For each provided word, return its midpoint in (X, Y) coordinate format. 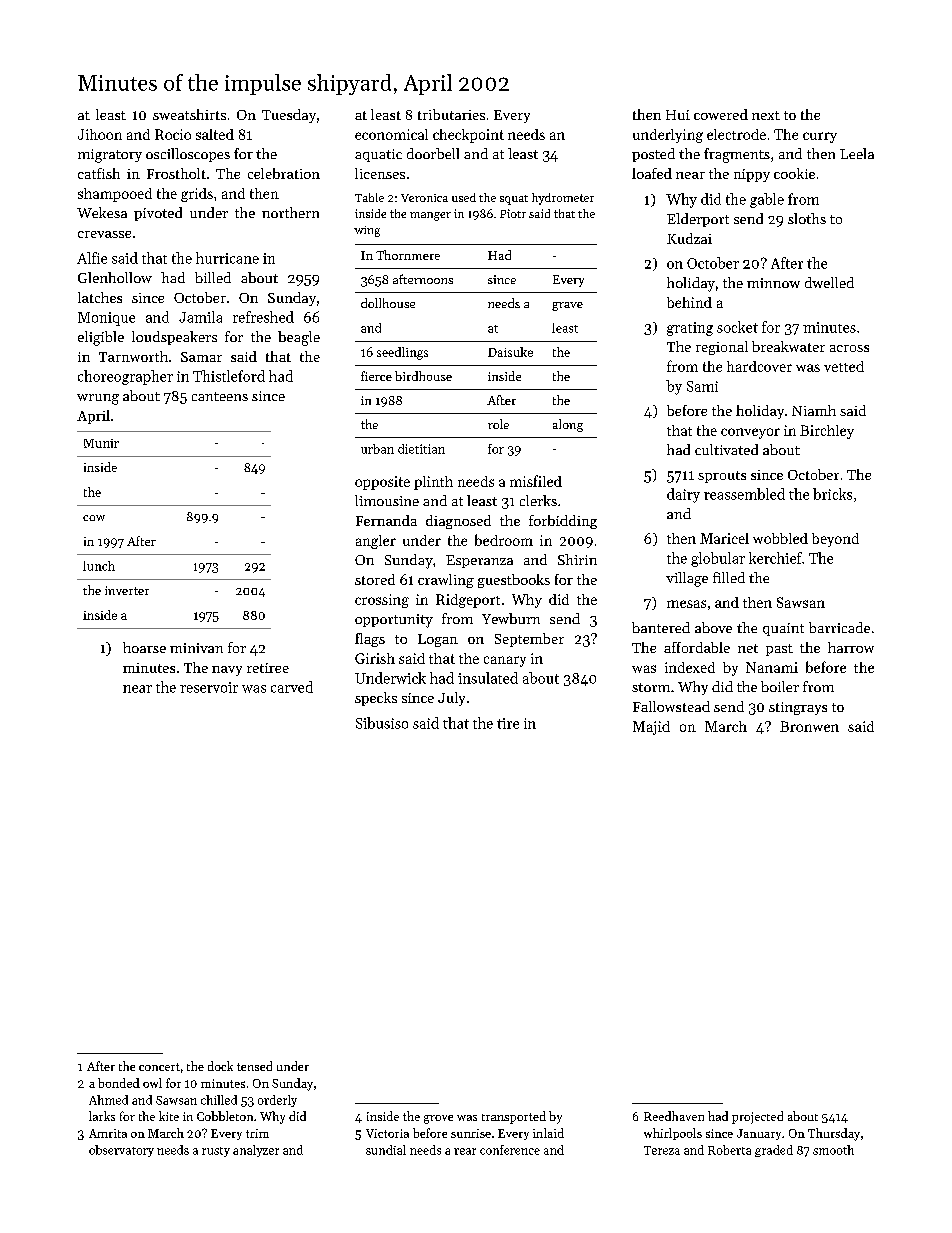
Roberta (729, 1150)
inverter (127, 590)
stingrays (798, 708)
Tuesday (289, 116)
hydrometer (563, 199)
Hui (678, 115)
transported (514, 1117)
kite (169, 1116)
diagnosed (458, 522)
